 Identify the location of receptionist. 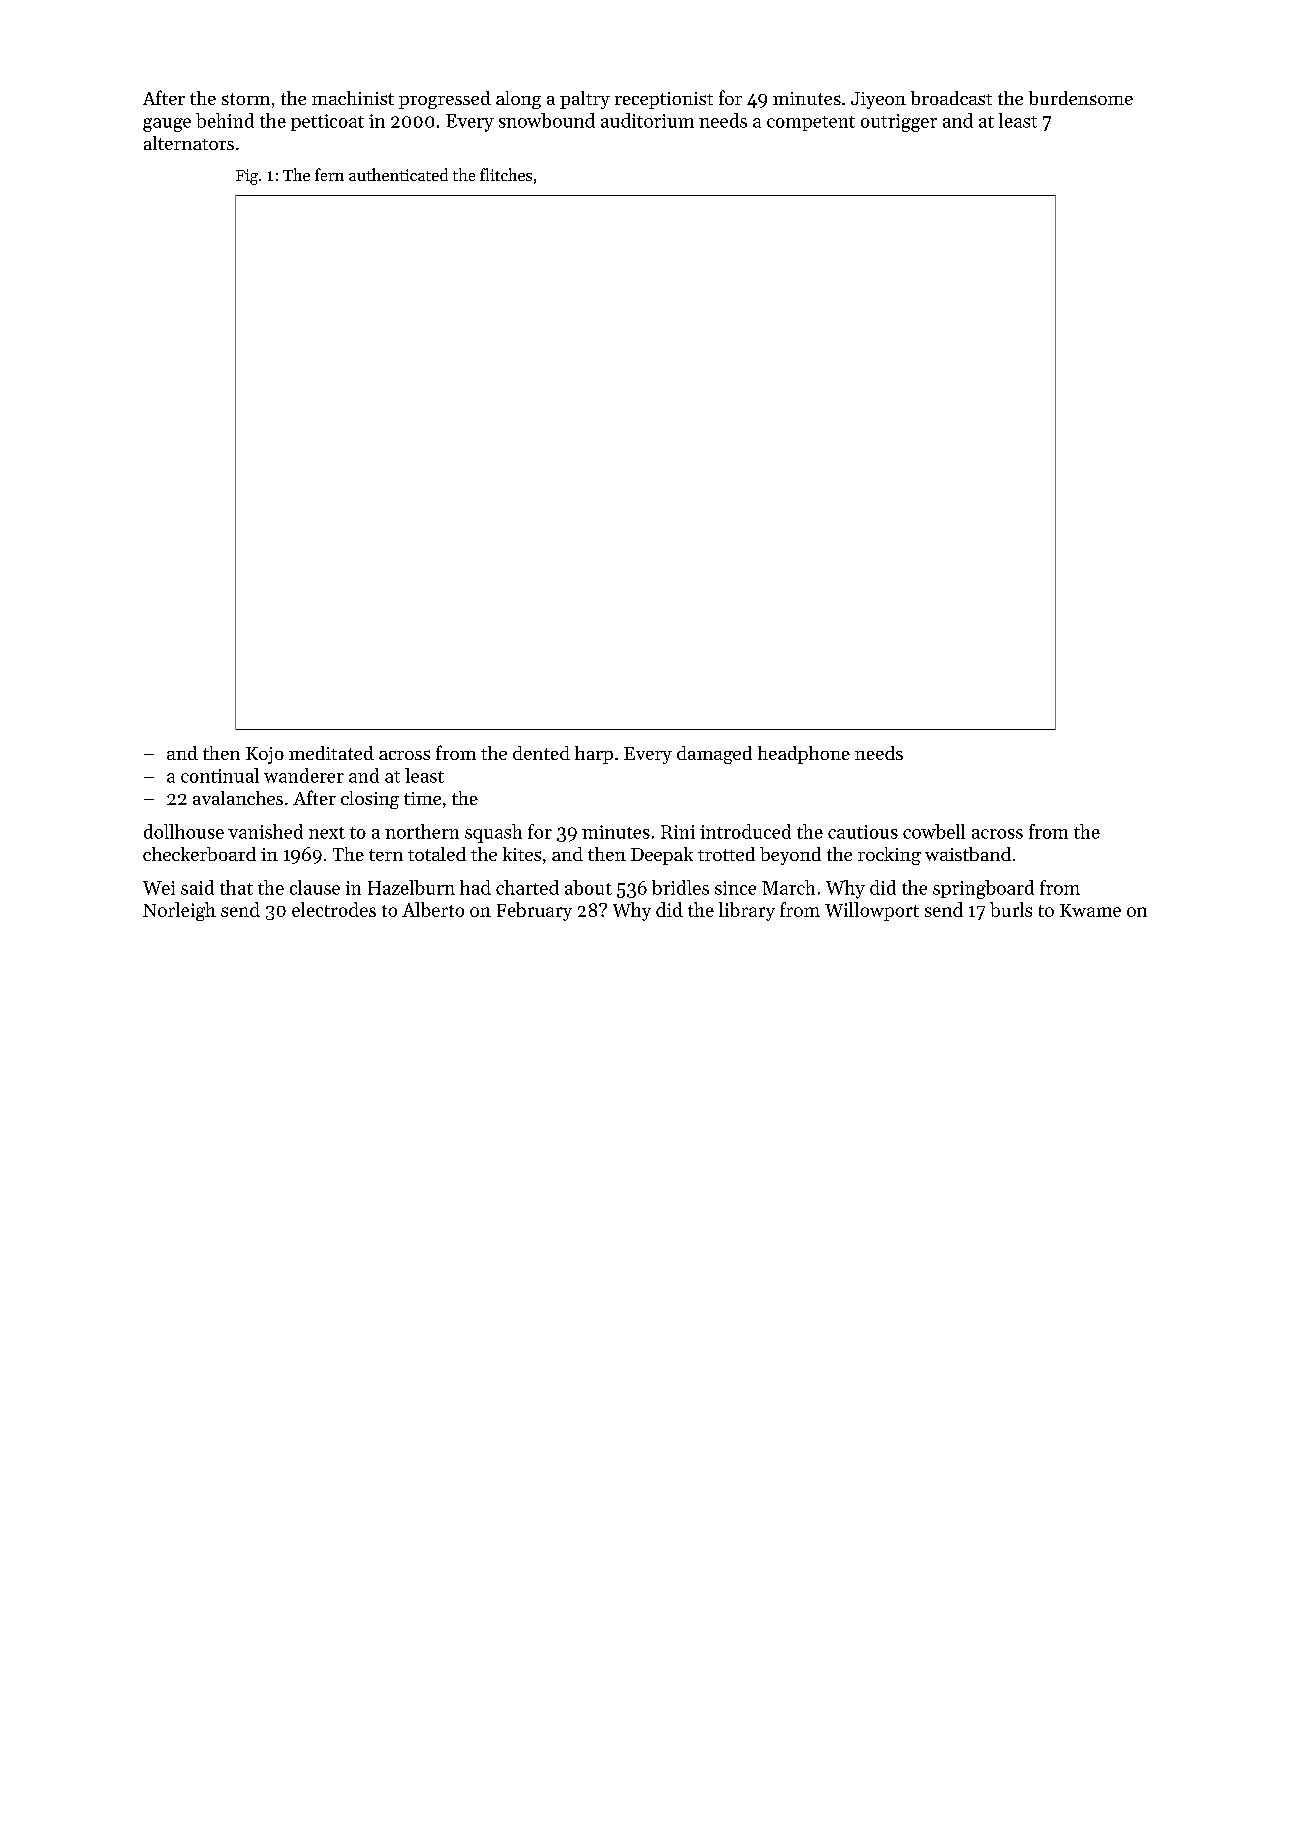
(664, 100).
